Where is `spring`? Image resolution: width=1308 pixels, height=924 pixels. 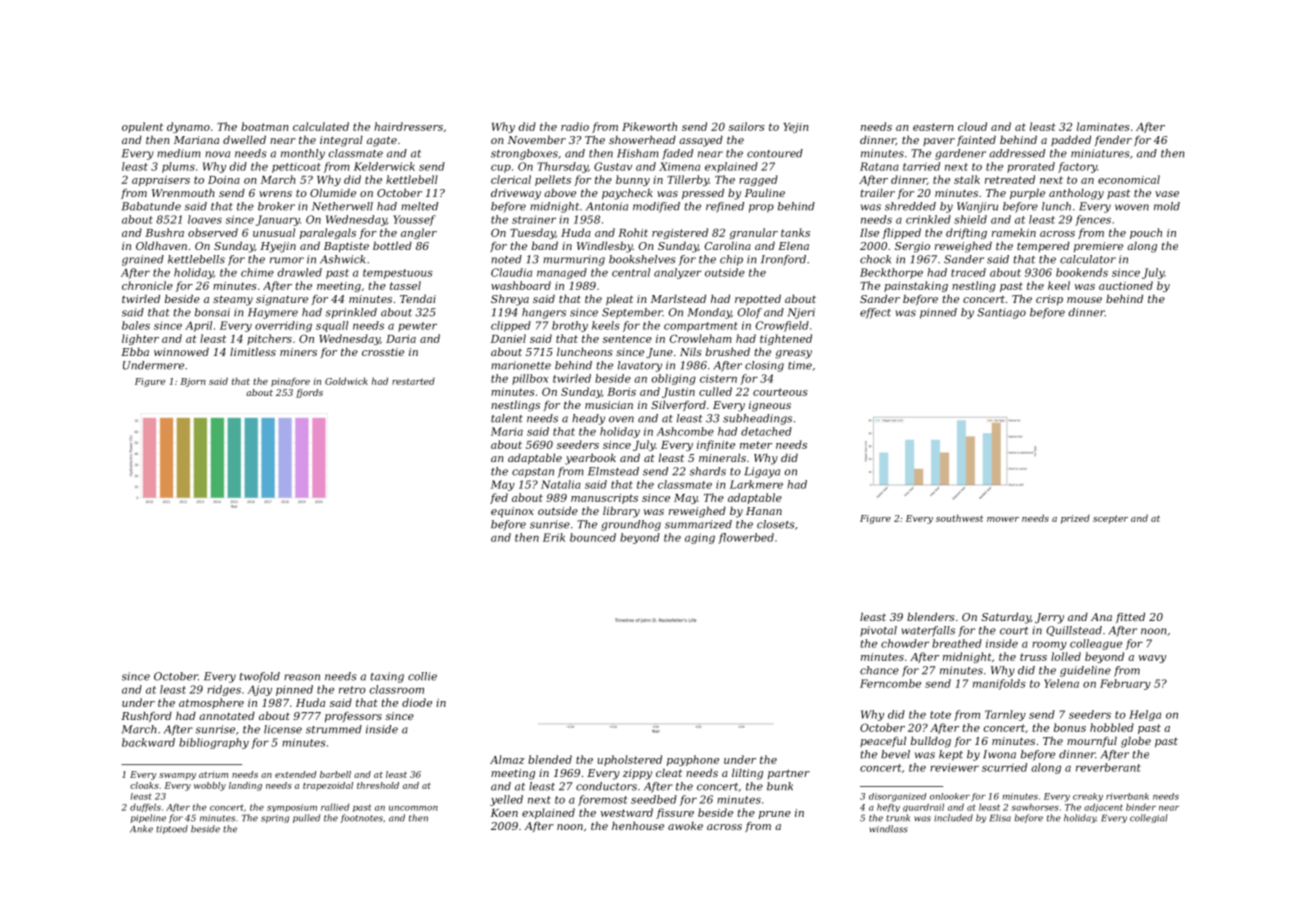 spring is located at coordinates (275, 819).
